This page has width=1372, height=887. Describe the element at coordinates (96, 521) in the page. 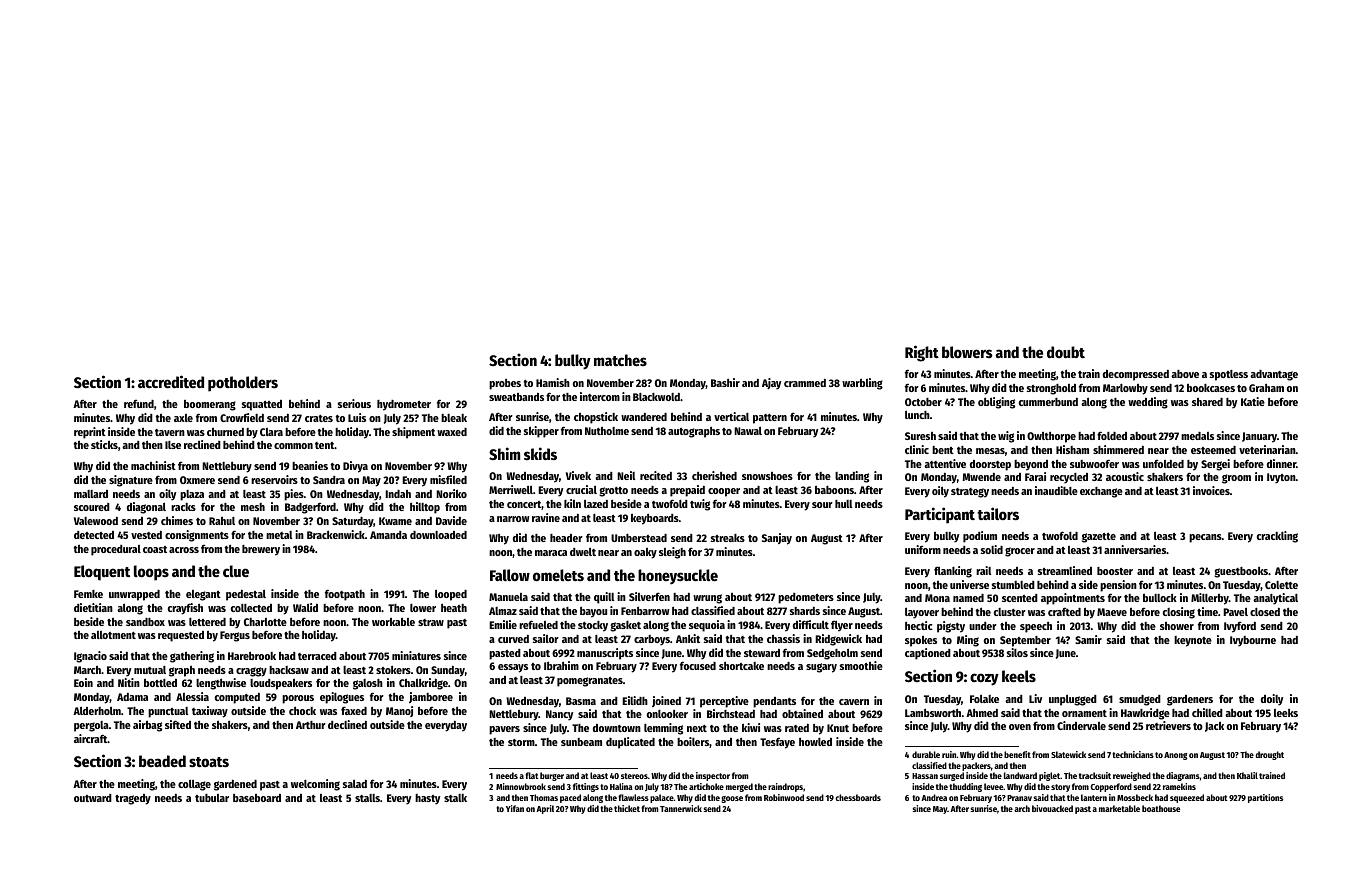

I see `Valewood` at that location.
